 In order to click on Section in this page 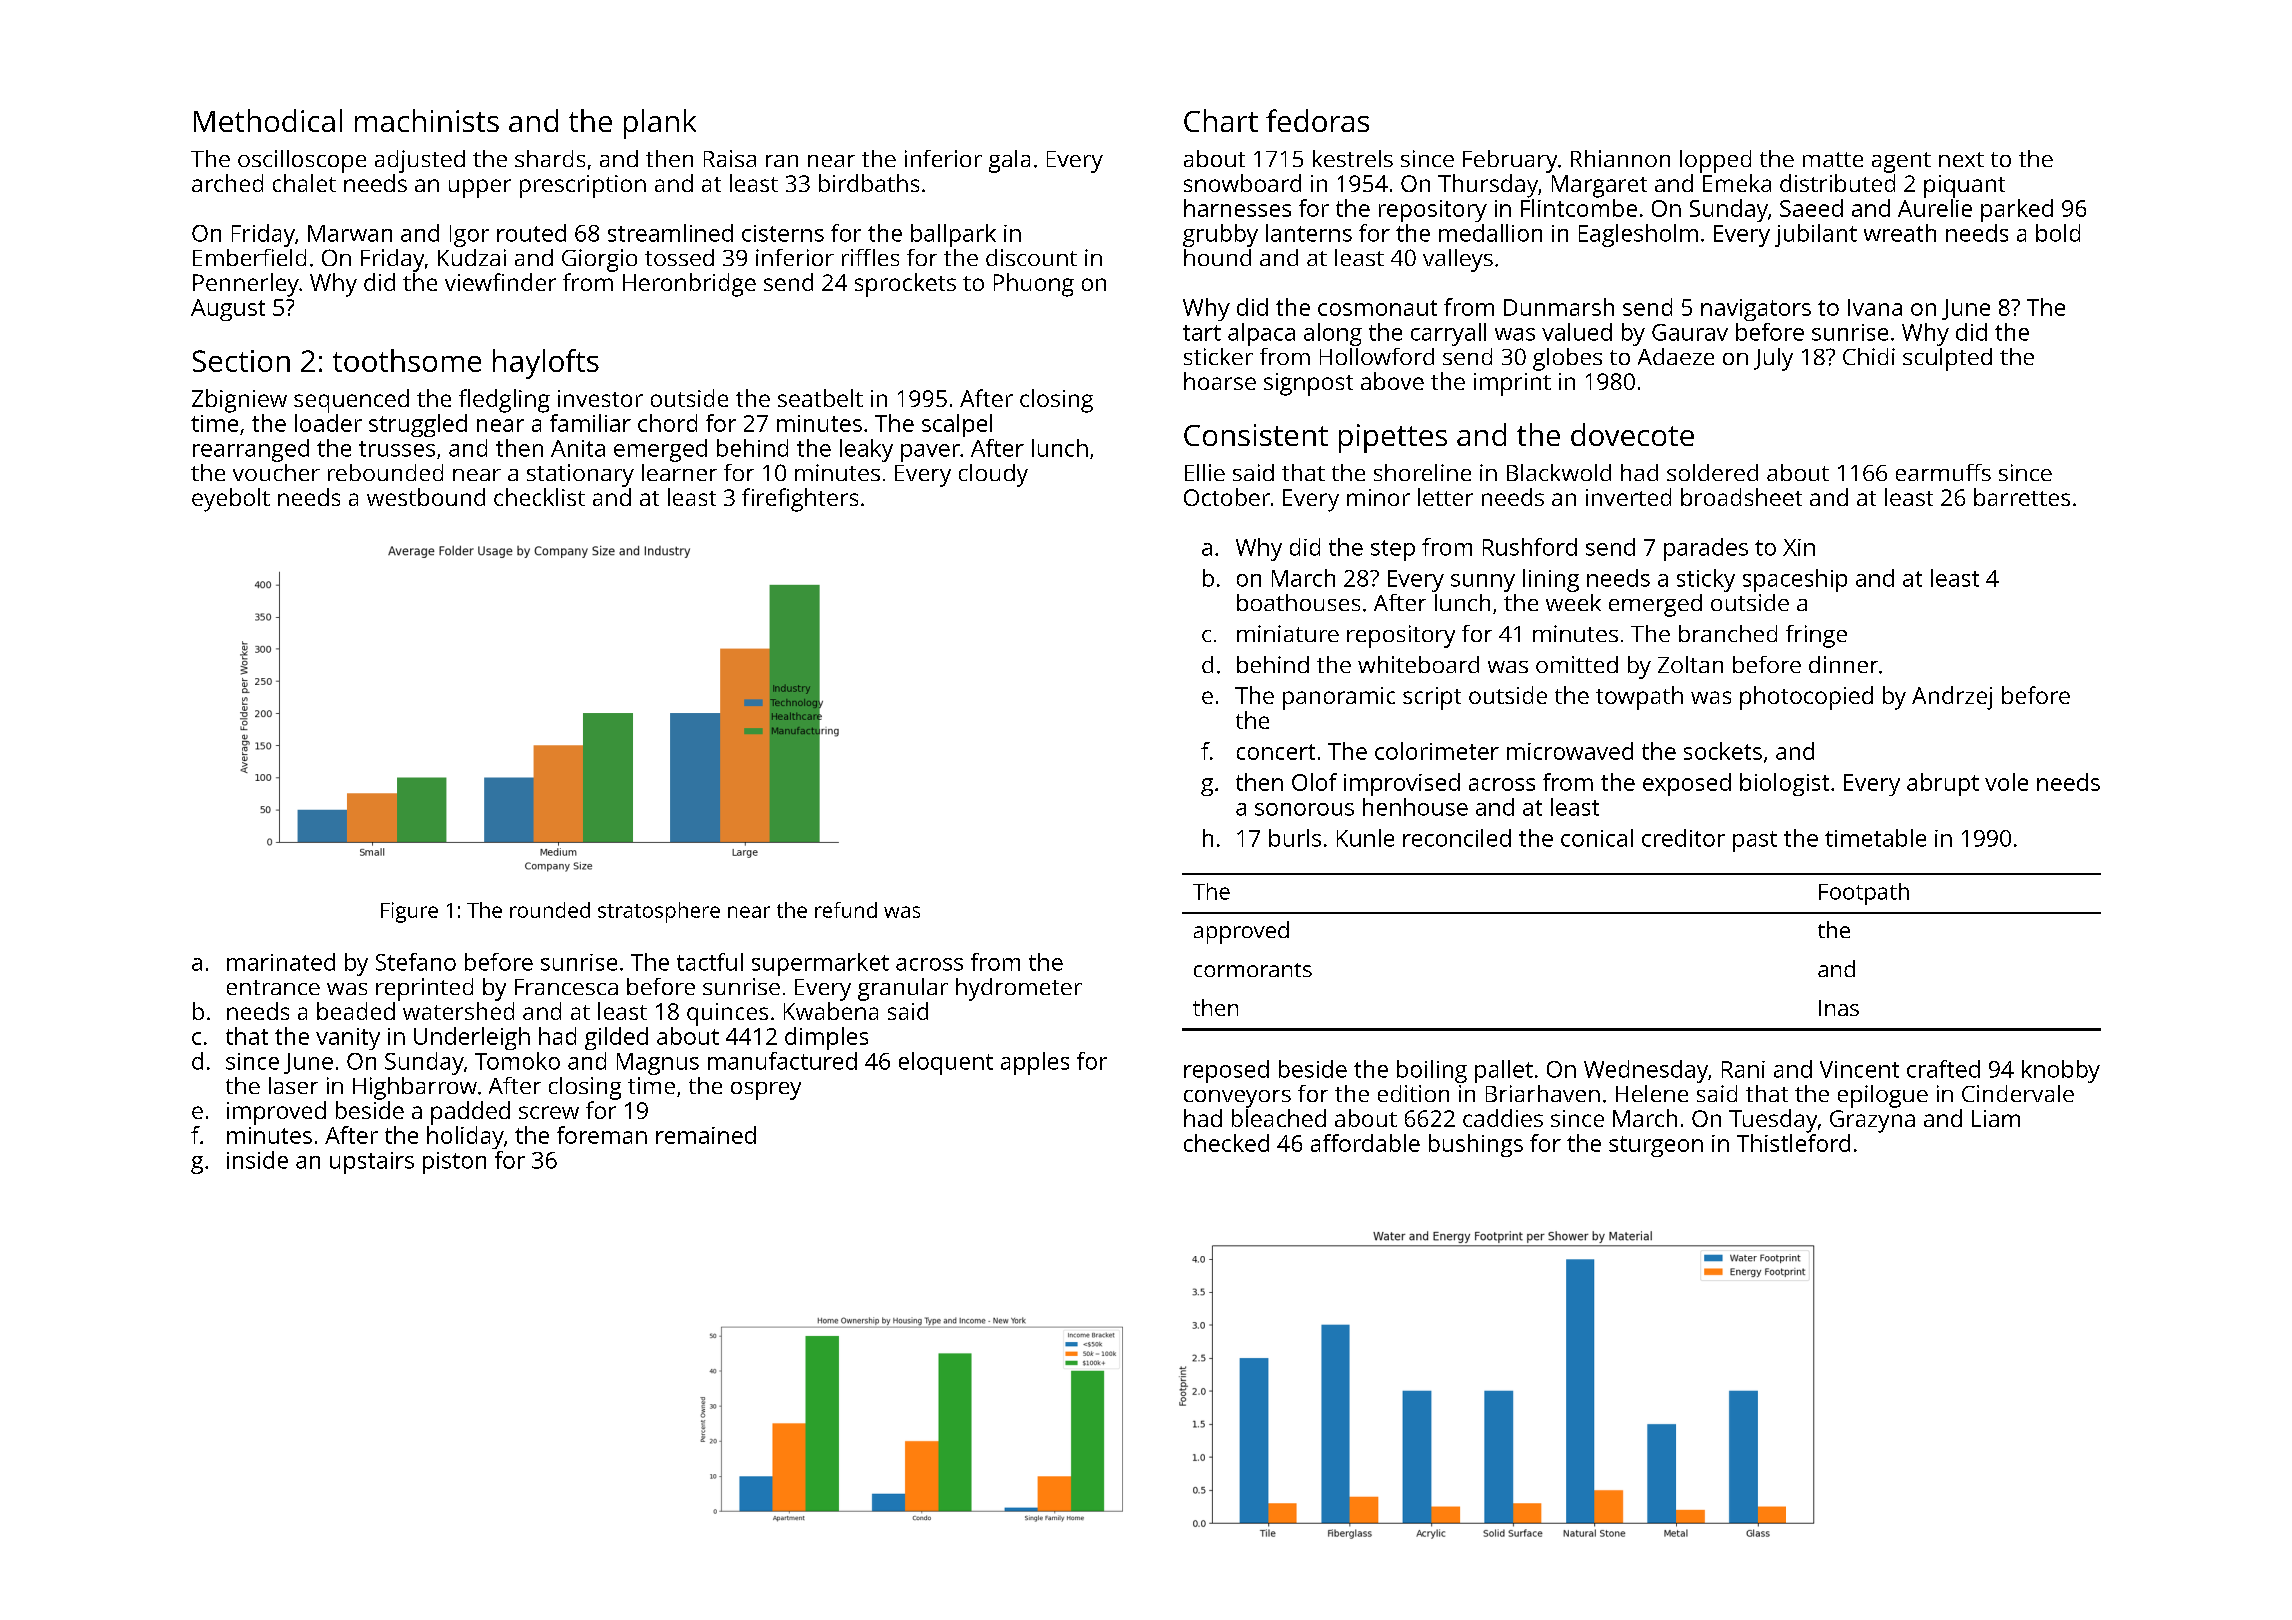, I will do `click(241, 361)`.
